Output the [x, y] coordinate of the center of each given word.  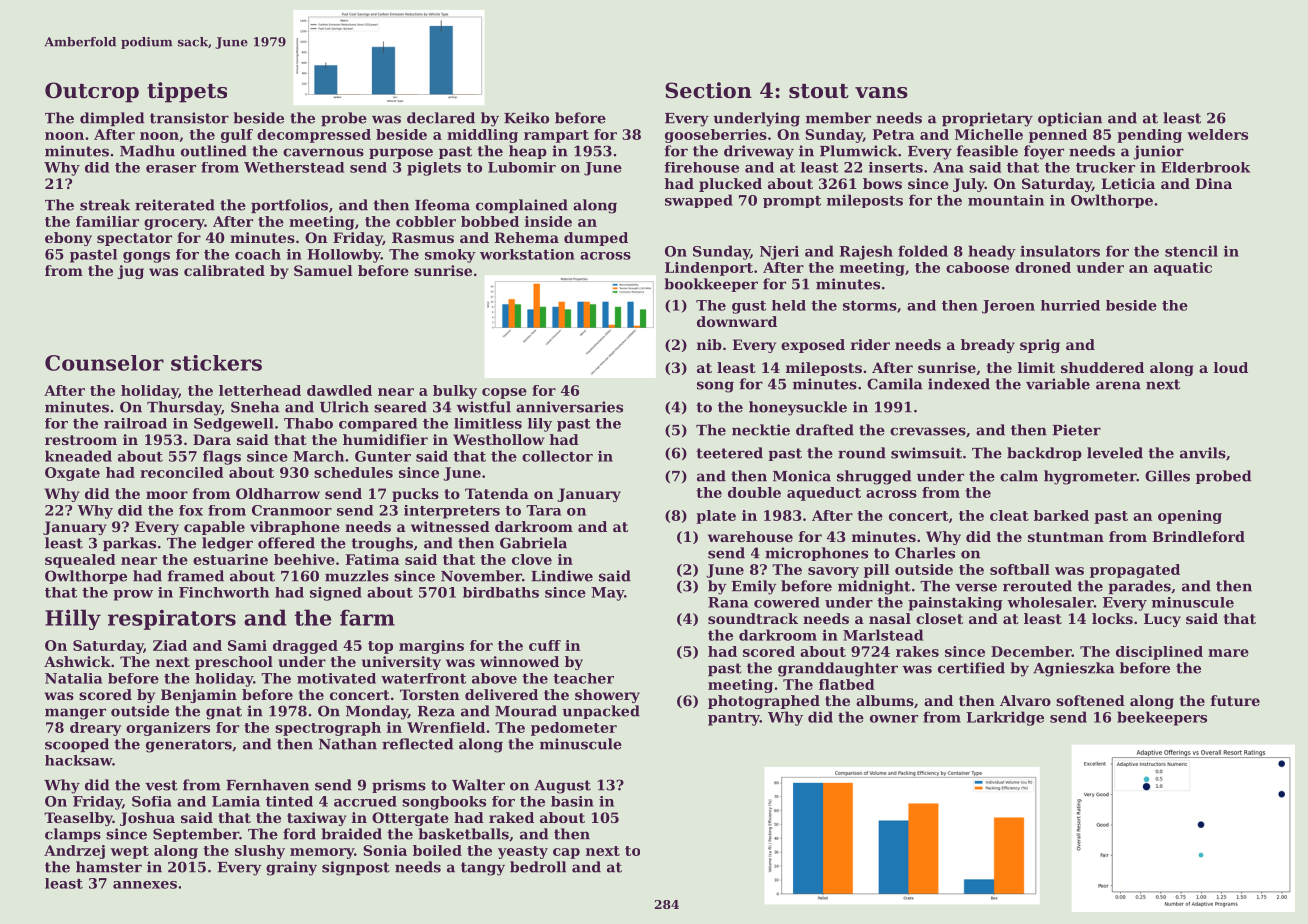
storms [870, 306]
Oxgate [72, 474]
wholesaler [1050, 602]
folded [923, 251]
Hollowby [344, 256]
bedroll [538, 867]
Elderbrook [1205, 167]
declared [441, 118]
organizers [168, 729]
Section [708, 90]
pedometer [574, 729]
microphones [816, 554]
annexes [145, 885]
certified [971, 668]
